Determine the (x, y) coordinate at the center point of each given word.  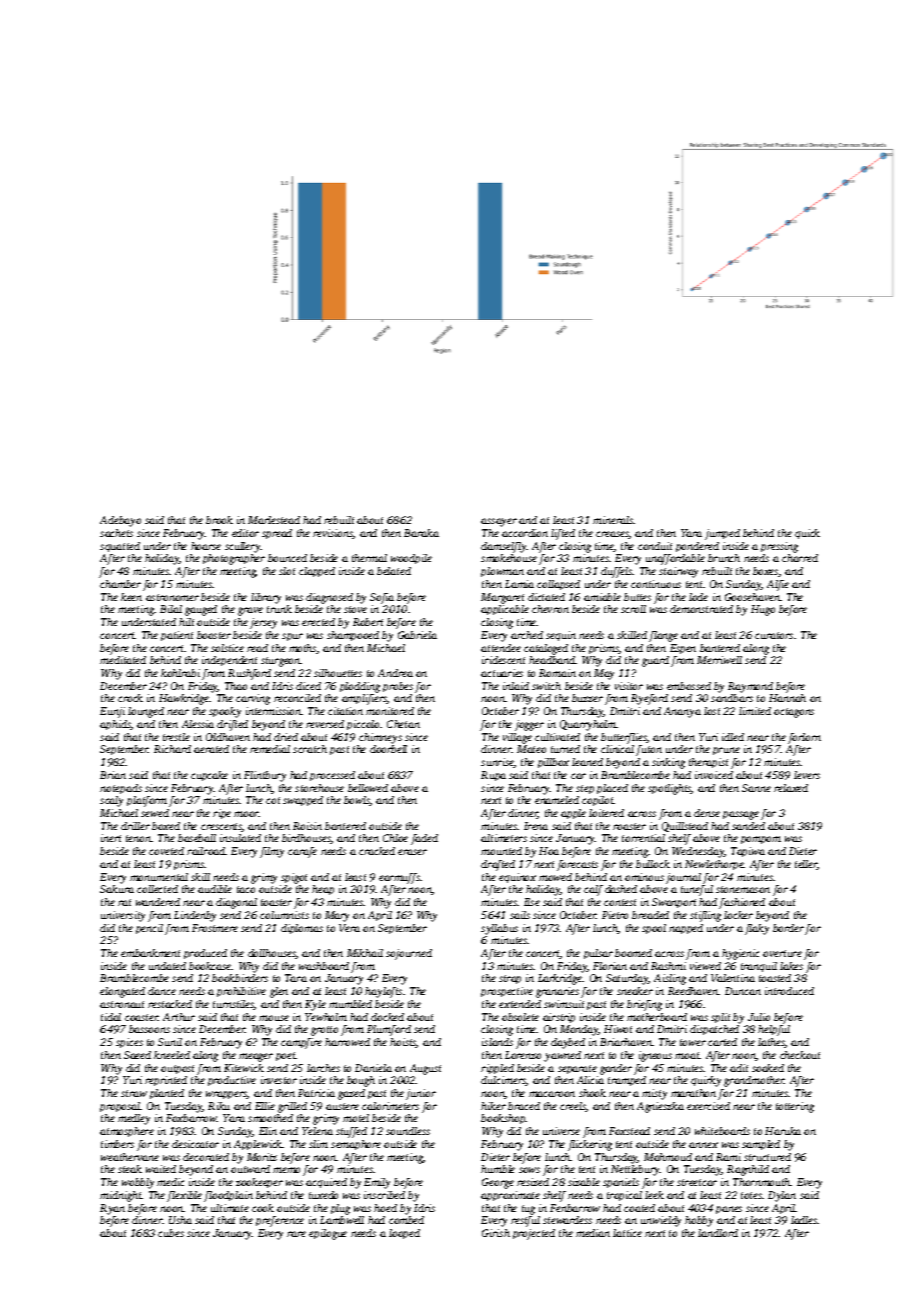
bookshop (503, 1119)
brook (219, 520)
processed (332, 776)
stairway (678, 572)
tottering (795, 1107)
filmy (272, 852)
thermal (369, 558)
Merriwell (719, 660)
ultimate (230, 1208)
